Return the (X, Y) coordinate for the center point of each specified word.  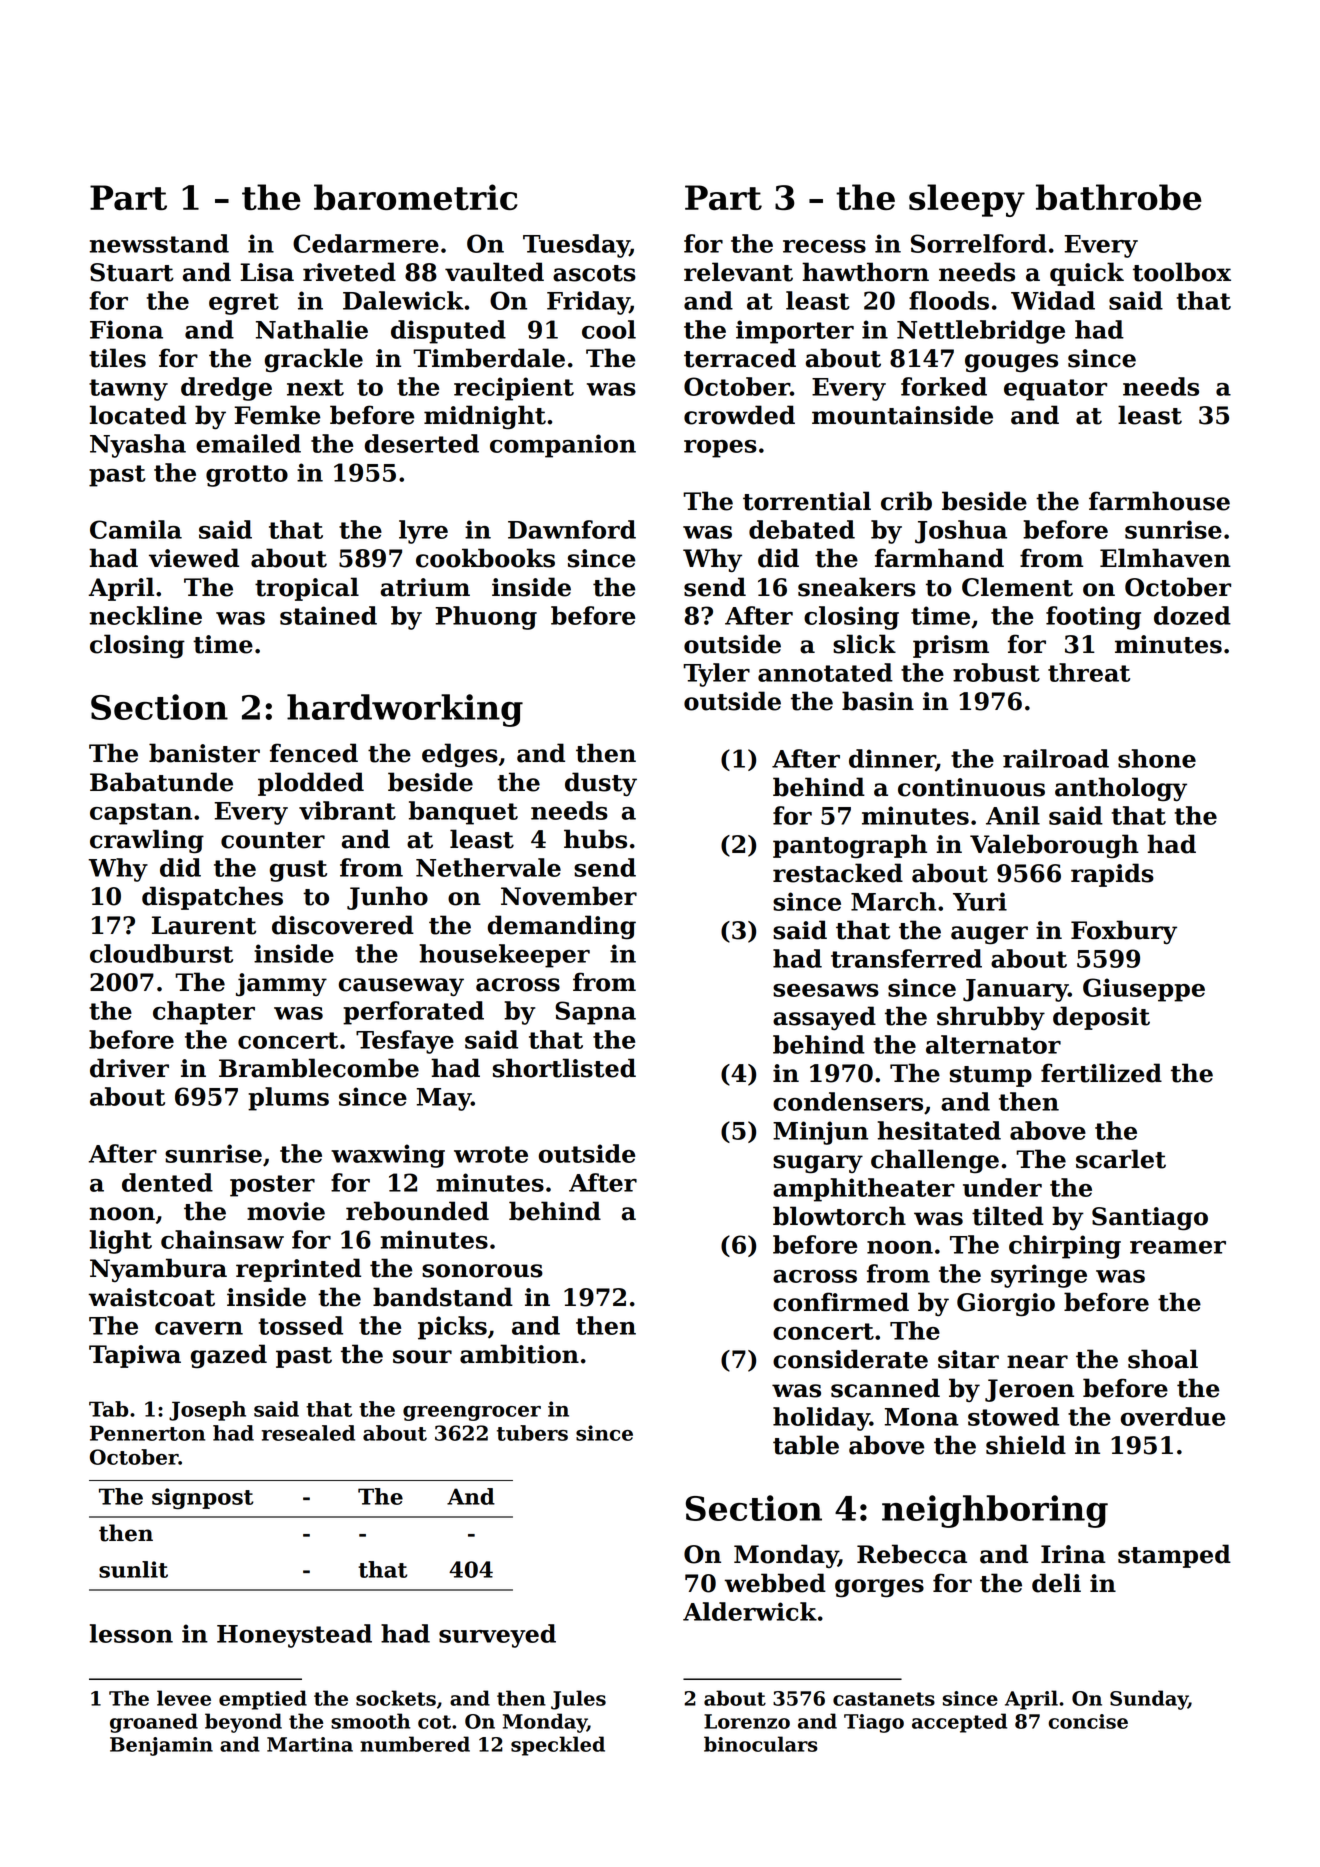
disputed (448, 332)
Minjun (820, 1133)
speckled (558, 1746)
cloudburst (161, 953)
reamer (1178, 1247)
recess (824, 246)
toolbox (1182, 272)
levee (184, 1698)
